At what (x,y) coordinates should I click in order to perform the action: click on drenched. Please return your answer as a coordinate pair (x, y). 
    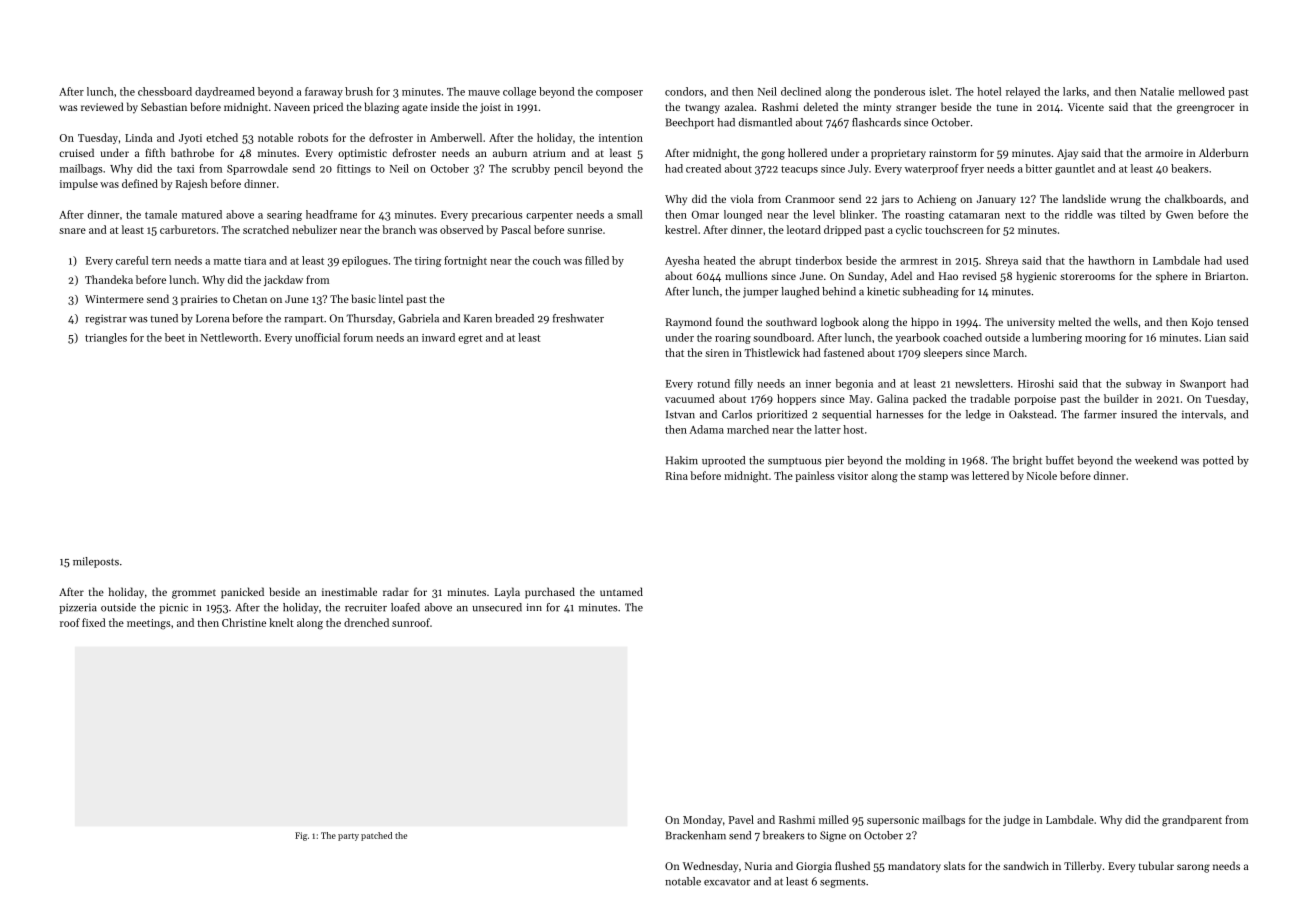
    Looking at the image, I should click on (366, 622).
